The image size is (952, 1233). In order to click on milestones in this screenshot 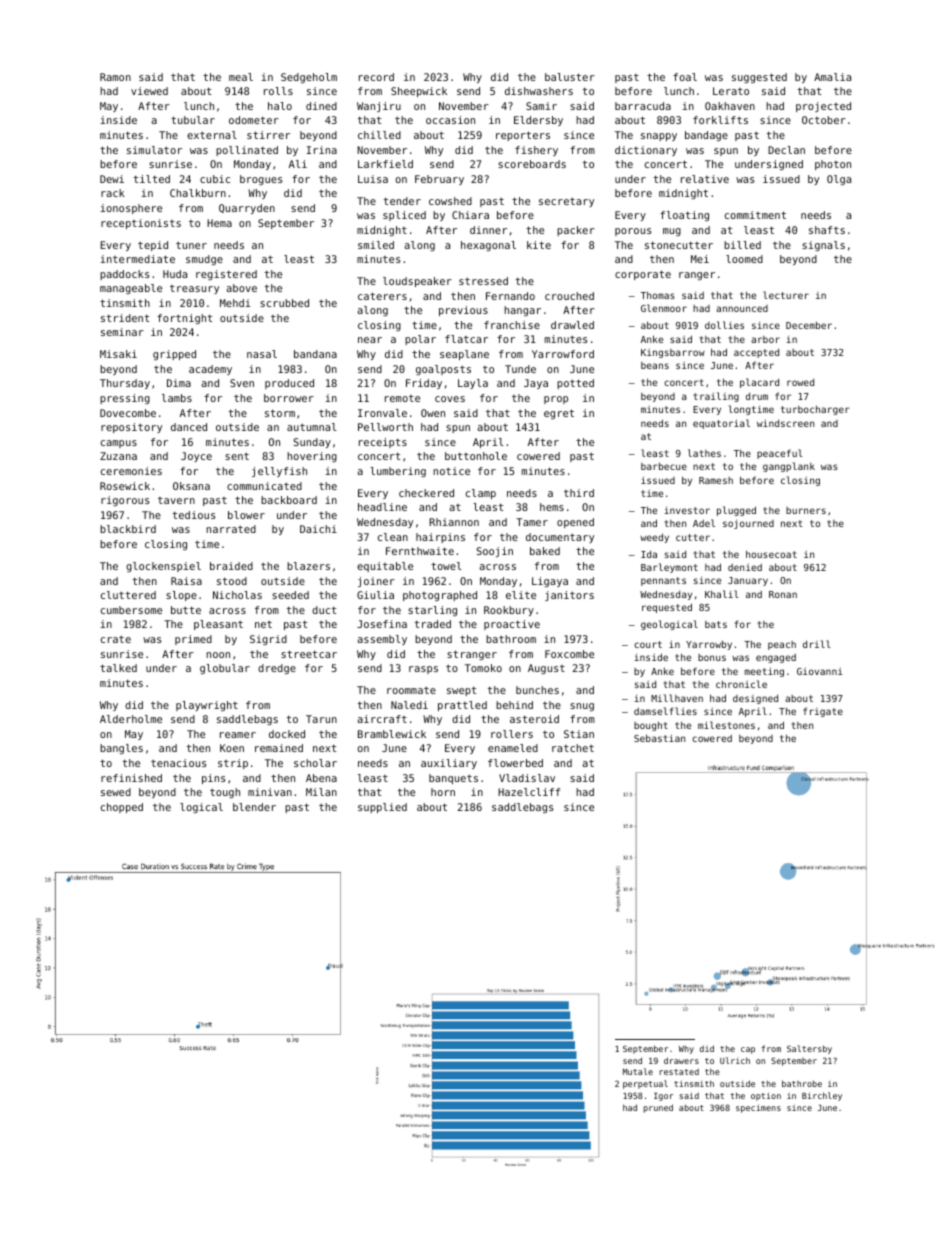, I will do `click(726, 725)`.
